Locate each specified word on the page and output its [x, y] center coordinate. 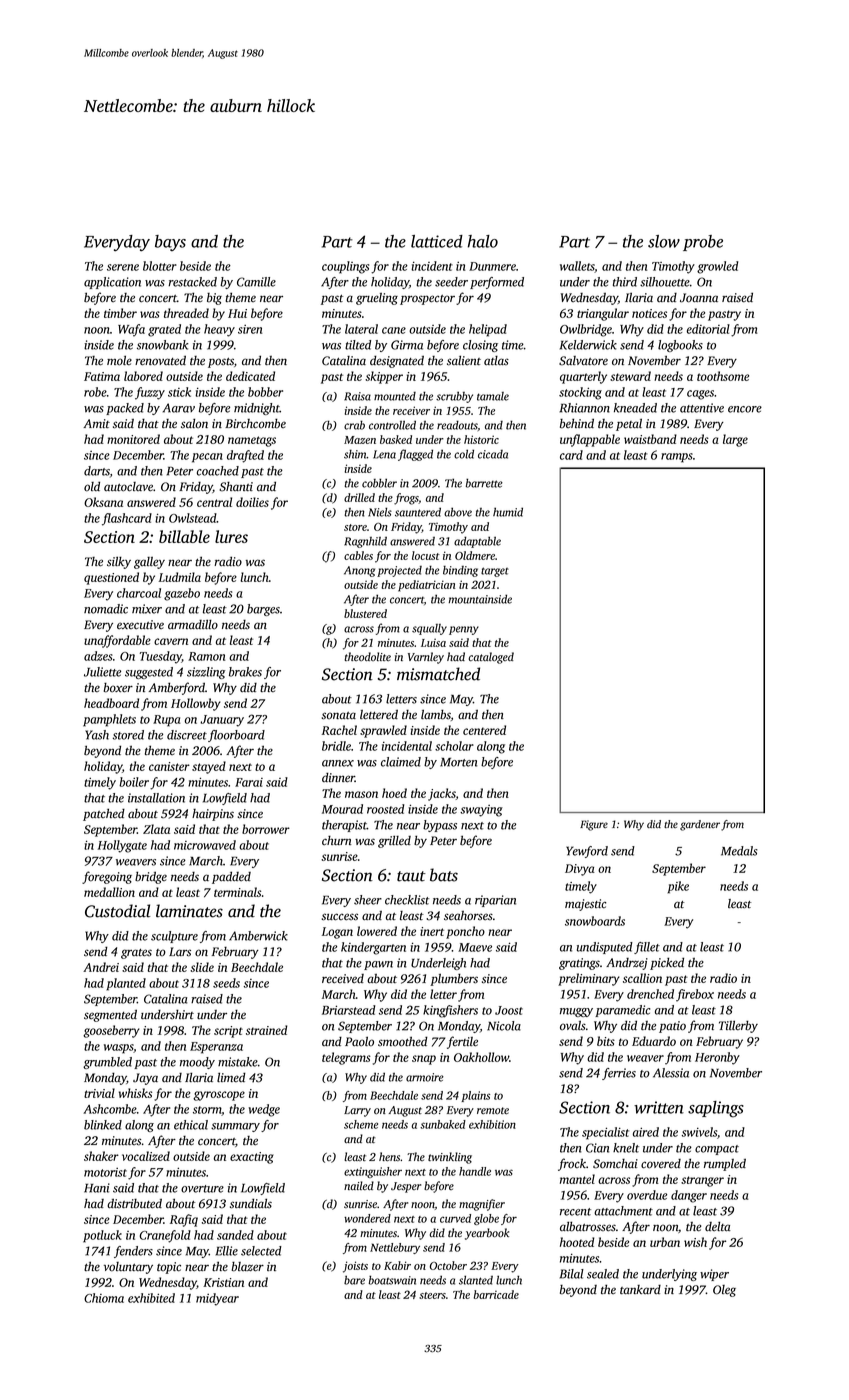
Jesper [406, 1187]
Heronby [717, 1058]
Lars [180, 952]
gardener [700, 825]
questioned [111, 578]
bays [170, 243]
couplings [345, 267]
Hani [97, 1188]
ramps [677, 458]
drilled [359, 497]
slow [664, 241]
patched [104, 814]
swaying [481, 811]
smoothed [403, 1042]
